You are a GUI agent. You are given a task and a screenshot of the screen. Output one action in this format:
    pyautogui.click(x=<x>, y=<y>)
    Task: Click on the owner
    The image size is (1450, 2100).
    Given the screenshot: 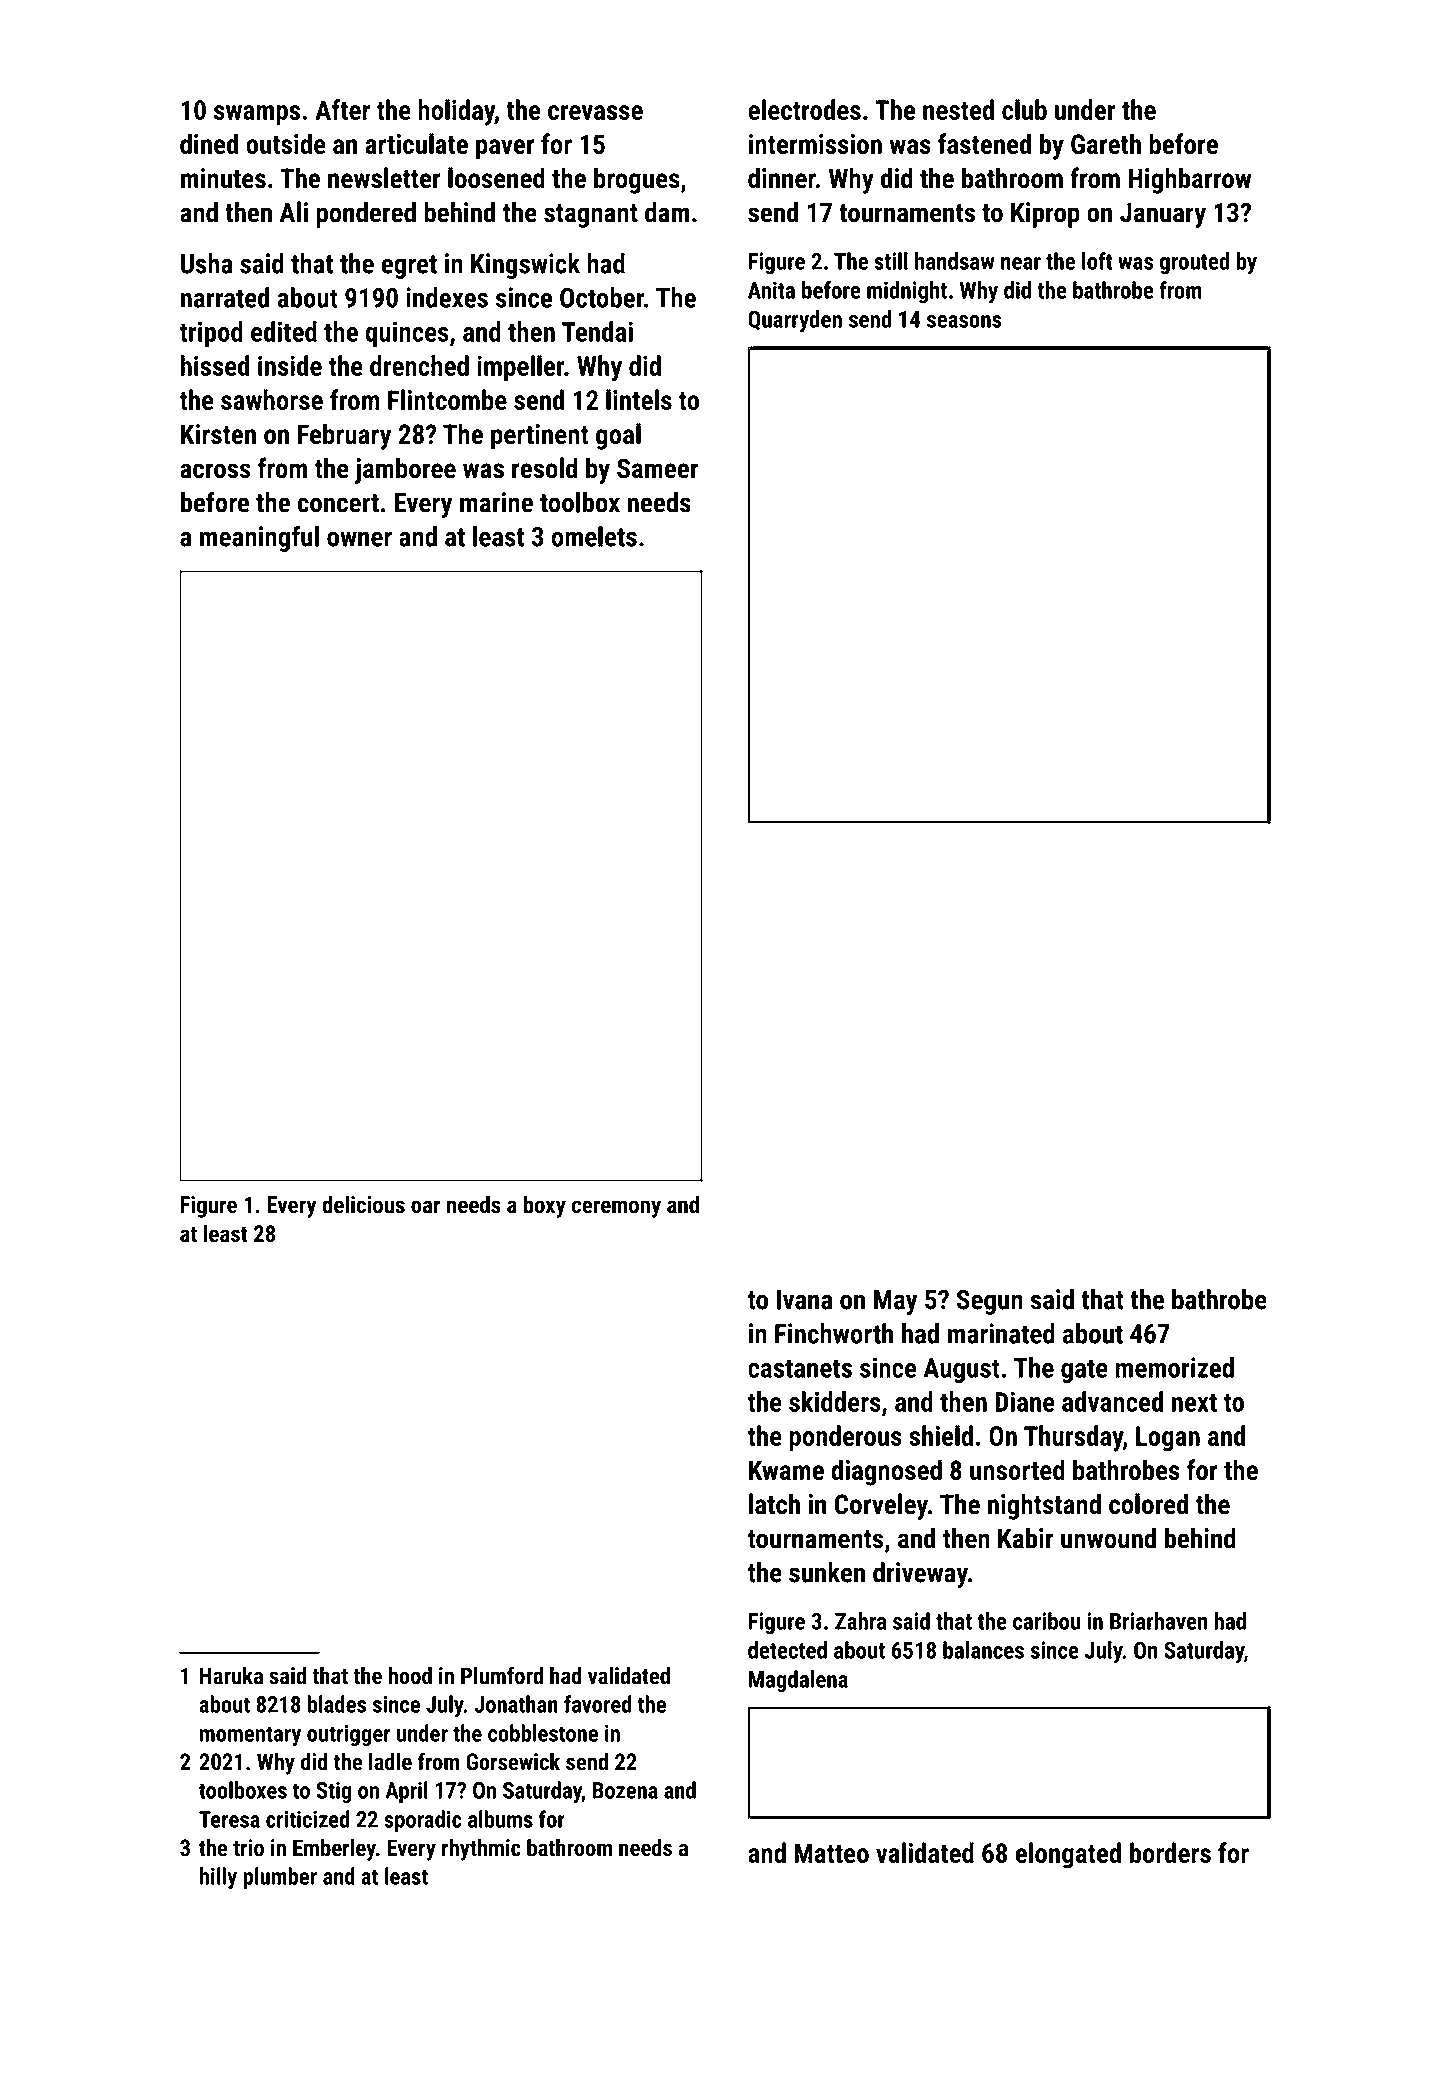 What is the action you would take?
    pyautogui.click(x=359, y=539)
